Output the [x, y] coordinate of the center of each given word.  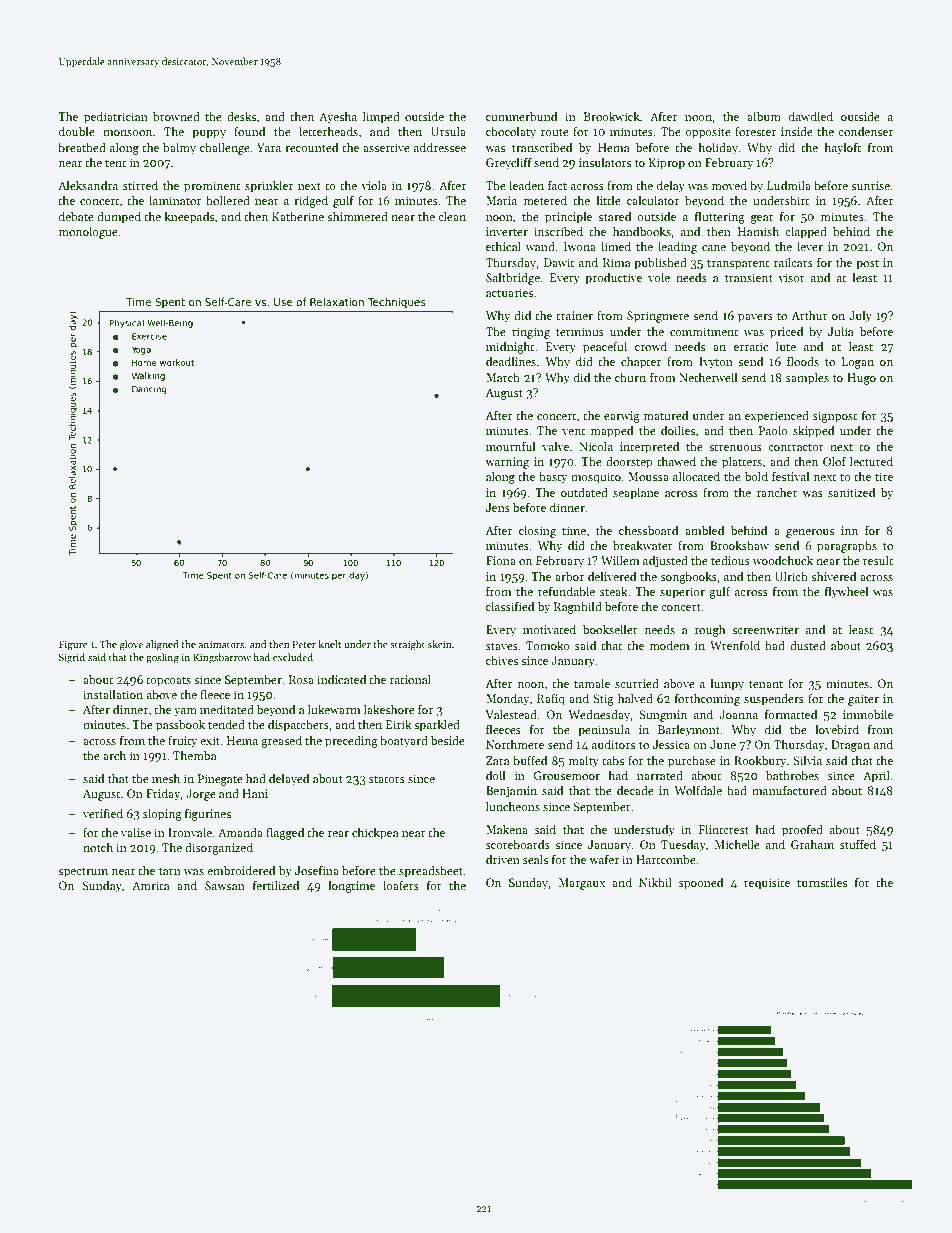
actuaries [509, 292]
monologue [88, 233]
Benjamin [511, 792]
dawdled [811, 116]
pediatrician [116, 118]
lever [810, 246]
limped [381, 117]
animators [221, 644]
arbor [569, 576]
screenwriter [765, 629]
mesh [166, 778]
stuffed [858, 844]
